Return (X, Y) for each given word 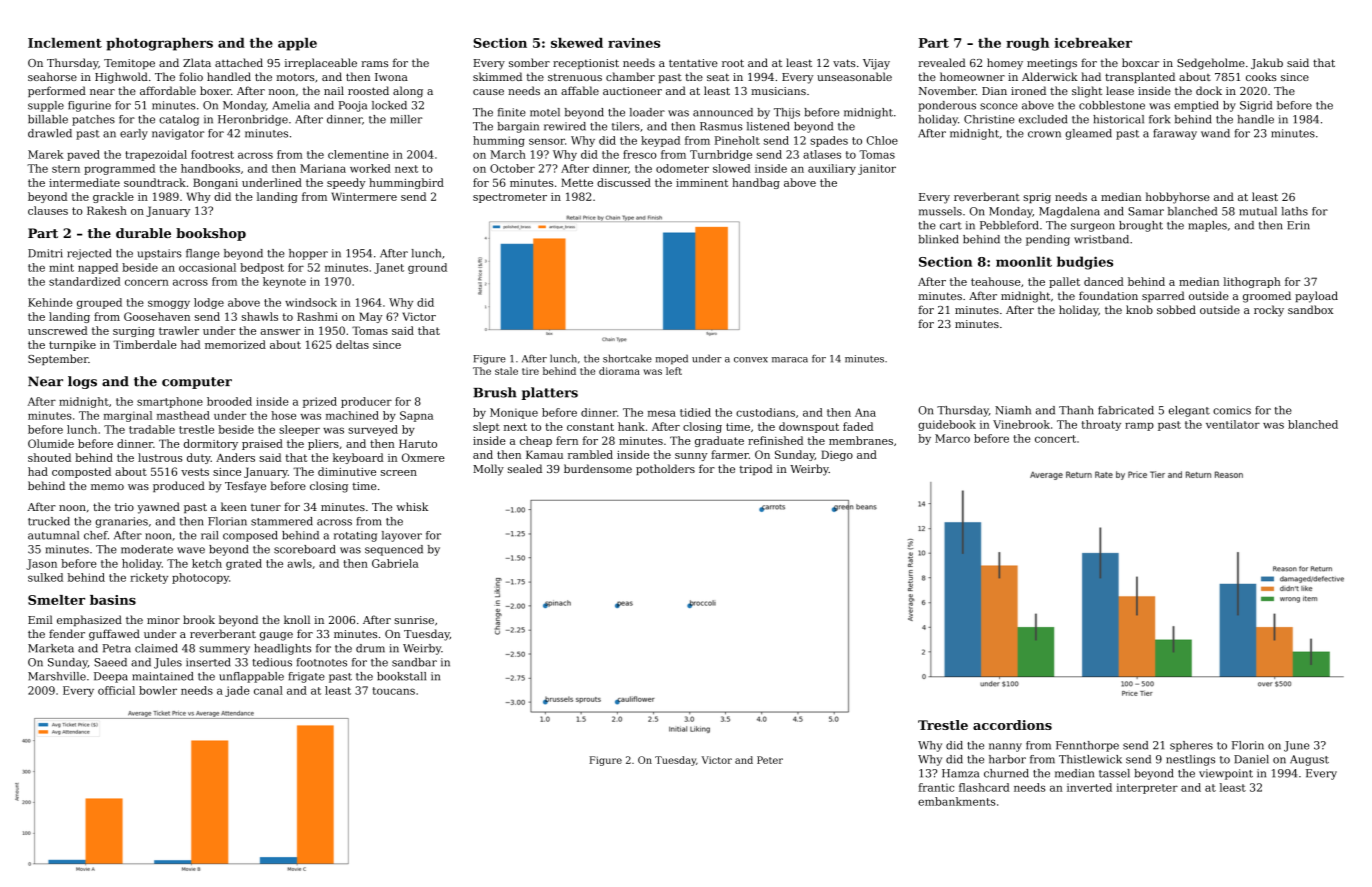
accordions (1012, 725)
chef (96, 535)
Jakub (1267, 63)
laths (1295, 211)
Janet (389, 268)
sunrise (414, 620)
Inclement (65, 43)
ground (427, 268)
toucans (394, 691)
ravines (634, 43)
